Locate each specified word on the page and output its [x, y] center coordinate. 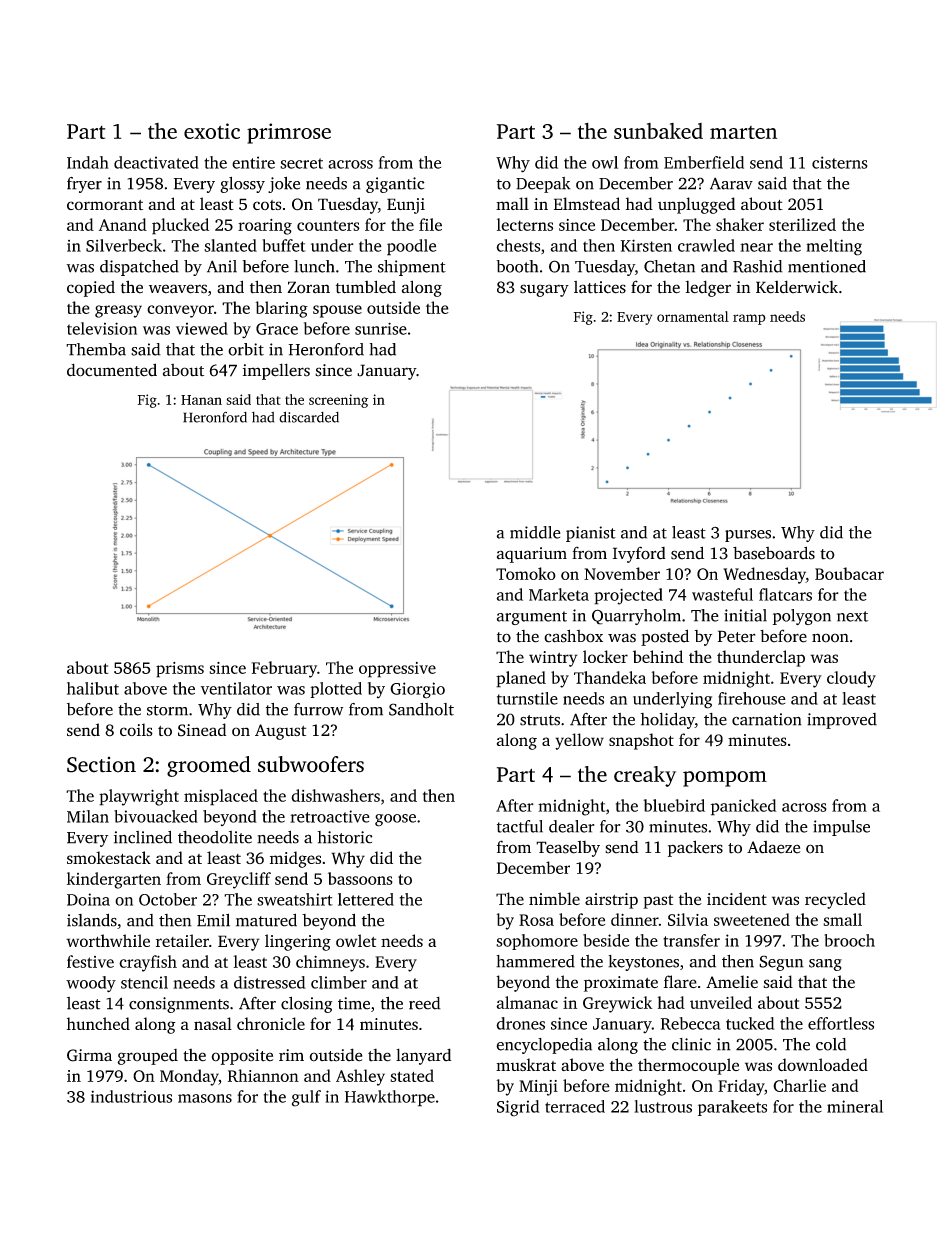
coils [136, 729]
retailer [182, 940]
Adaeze [773, 847]
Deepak [543, 185]
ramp [749, 319]
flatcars [785, 594]
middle [535, 532]
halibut [93, 688]
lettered [366, 899]
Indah [88, 162]
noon [830, 638]
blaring [281, 309]
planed [521, 679]
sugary [544, 290]
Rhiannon [263, 1075]
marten [743, 132]
